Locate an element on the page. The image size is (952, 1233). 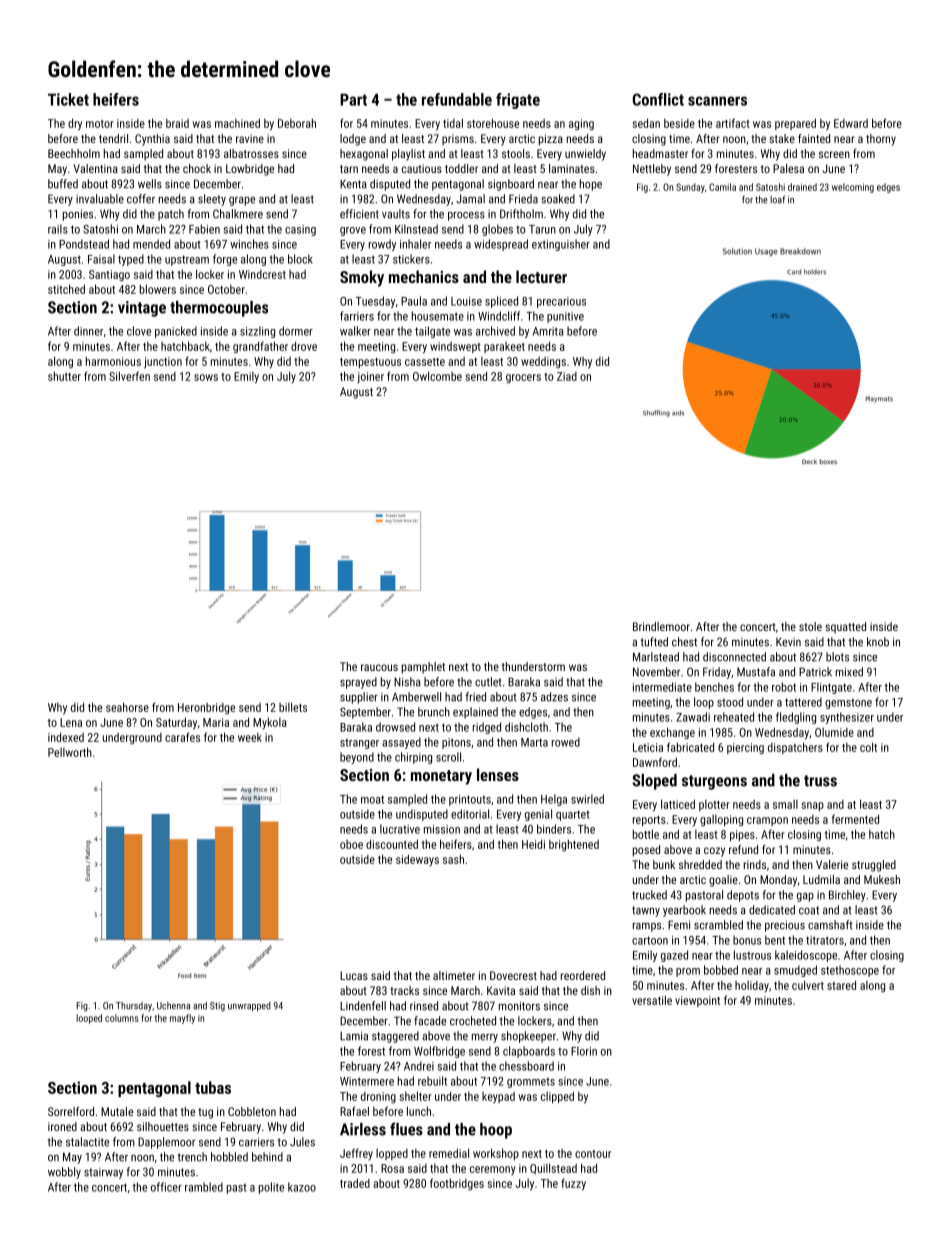
prepared is located at coordinates (795, 124).
